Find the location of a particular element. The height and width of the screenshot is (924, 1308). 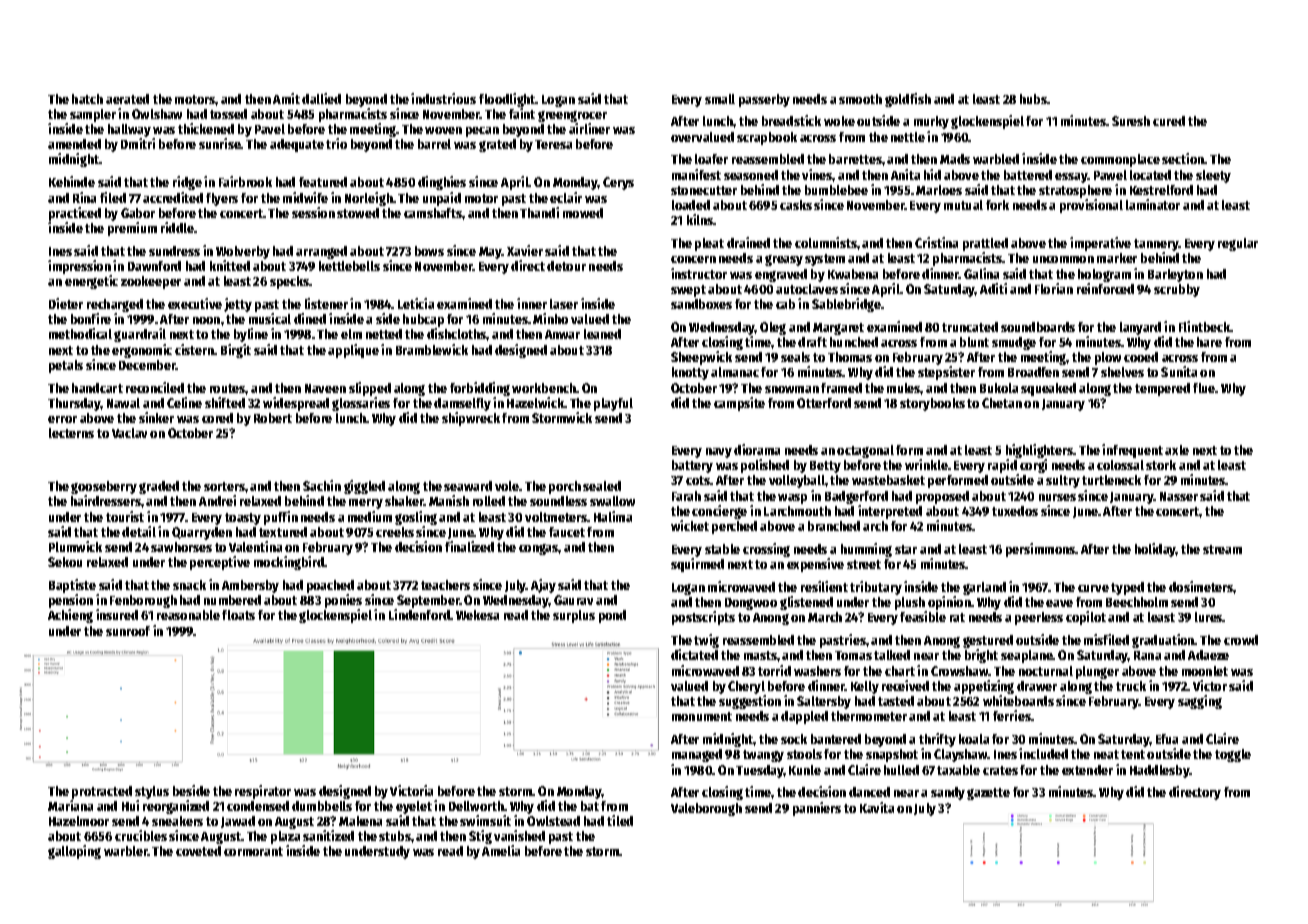

shipwreck is located at coordinates (471, 419).
